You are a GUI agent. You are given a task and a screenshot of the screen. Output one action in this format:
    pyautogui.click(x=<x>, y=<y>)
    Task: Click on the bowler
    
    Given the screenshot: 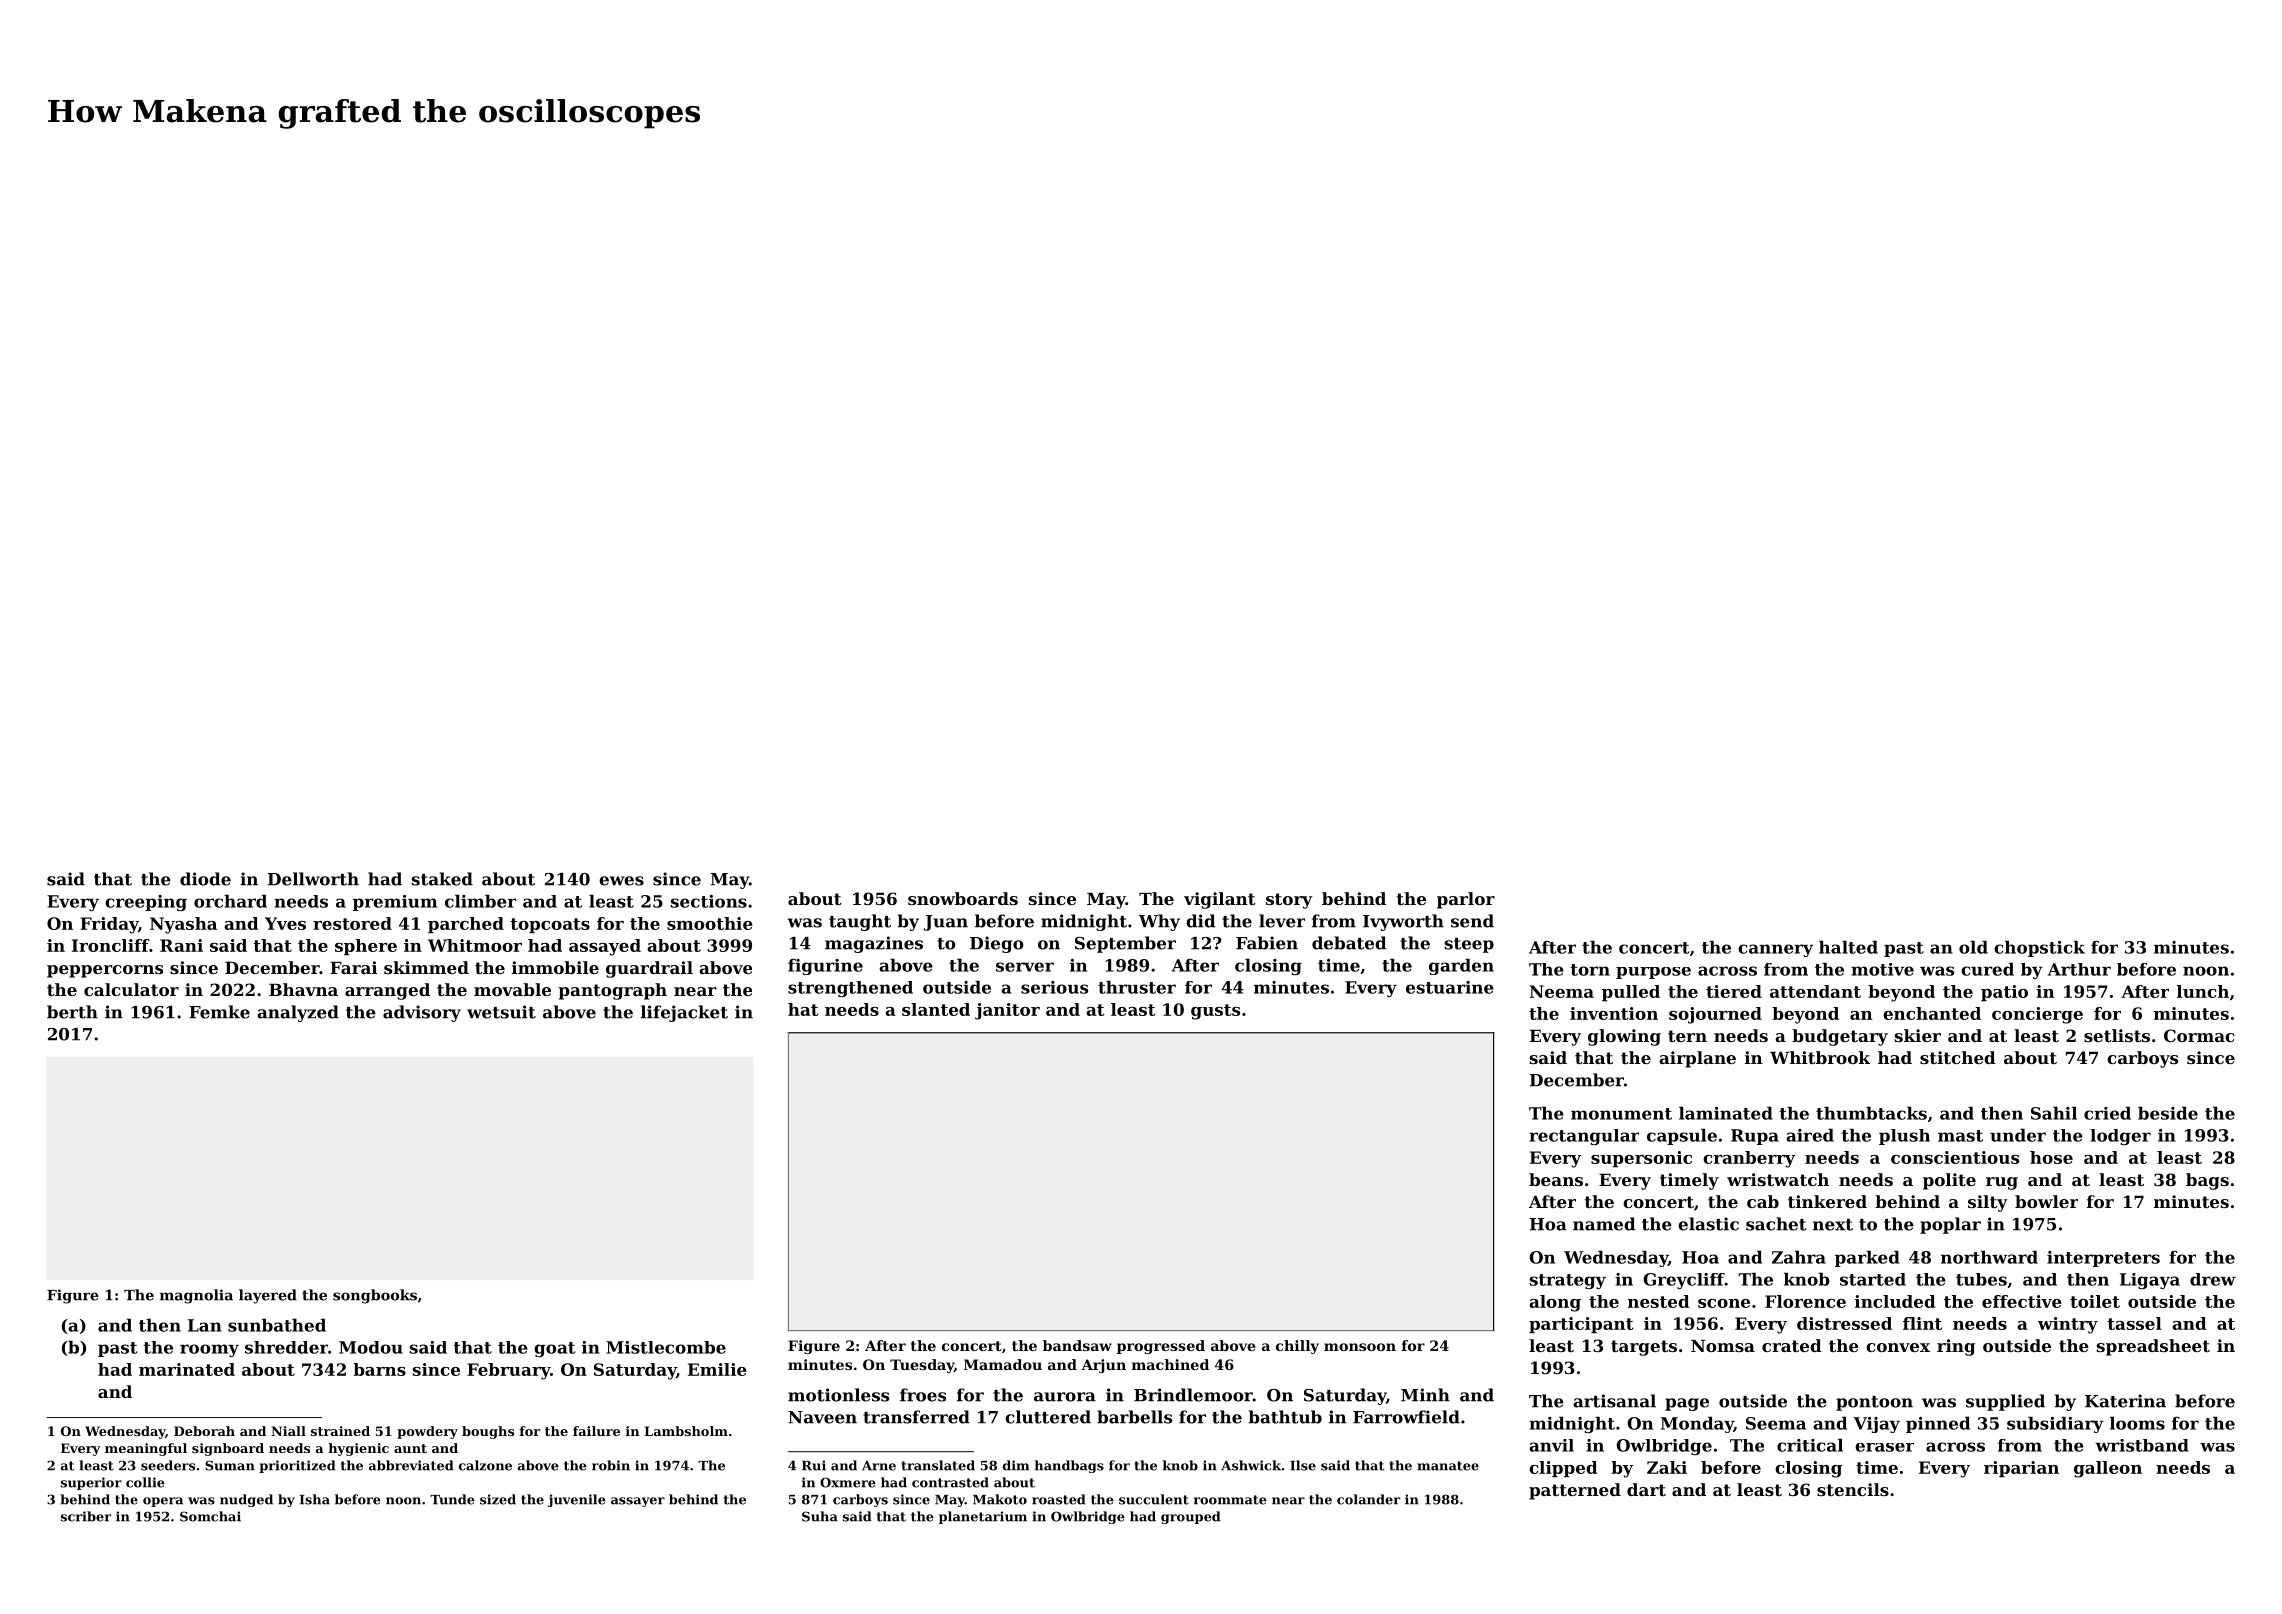 What is the action you would take?
    pyautogui.click(x=2046, y=1201)
